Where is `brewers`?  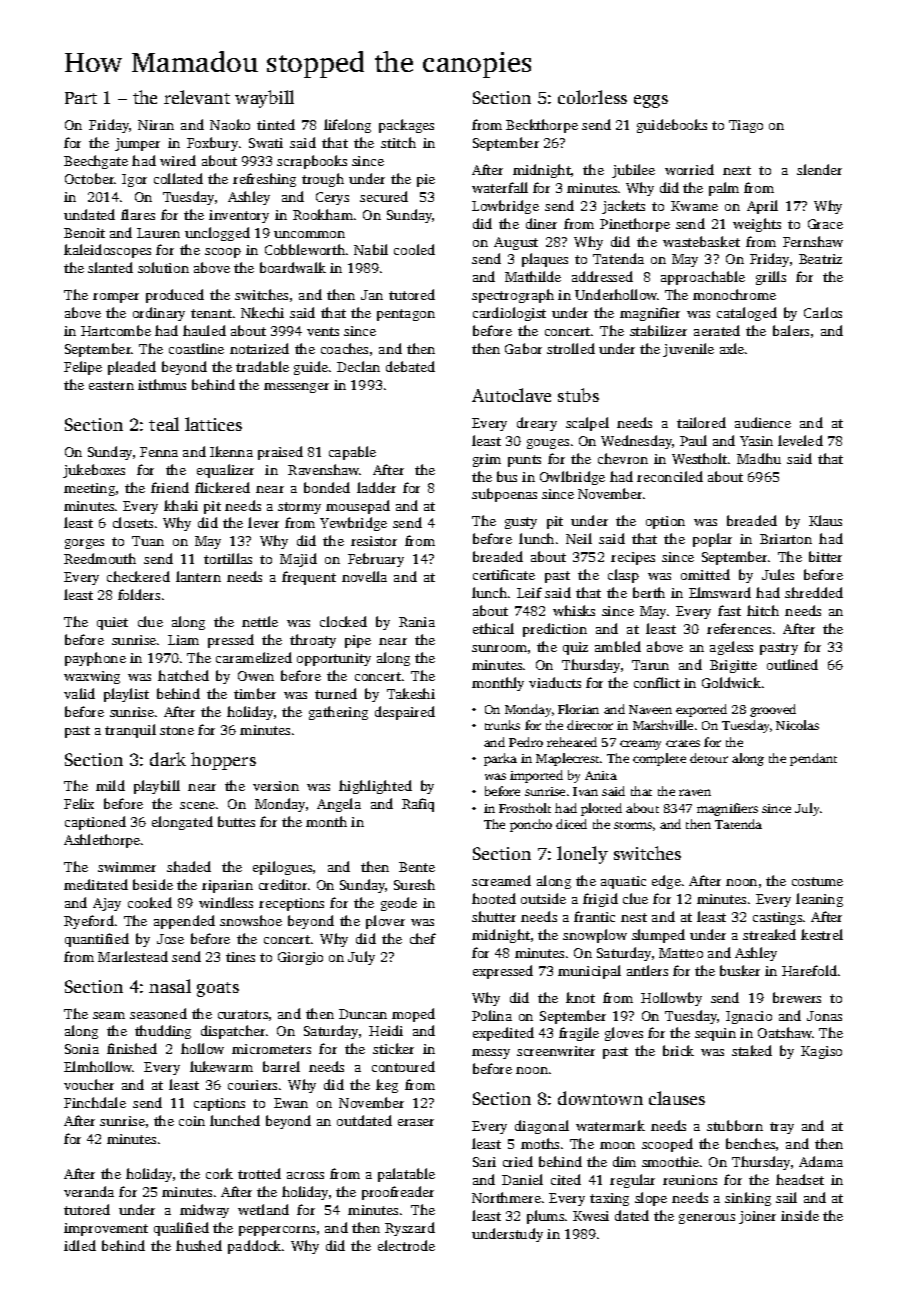 brewers is located at coordinates (797, 997).
